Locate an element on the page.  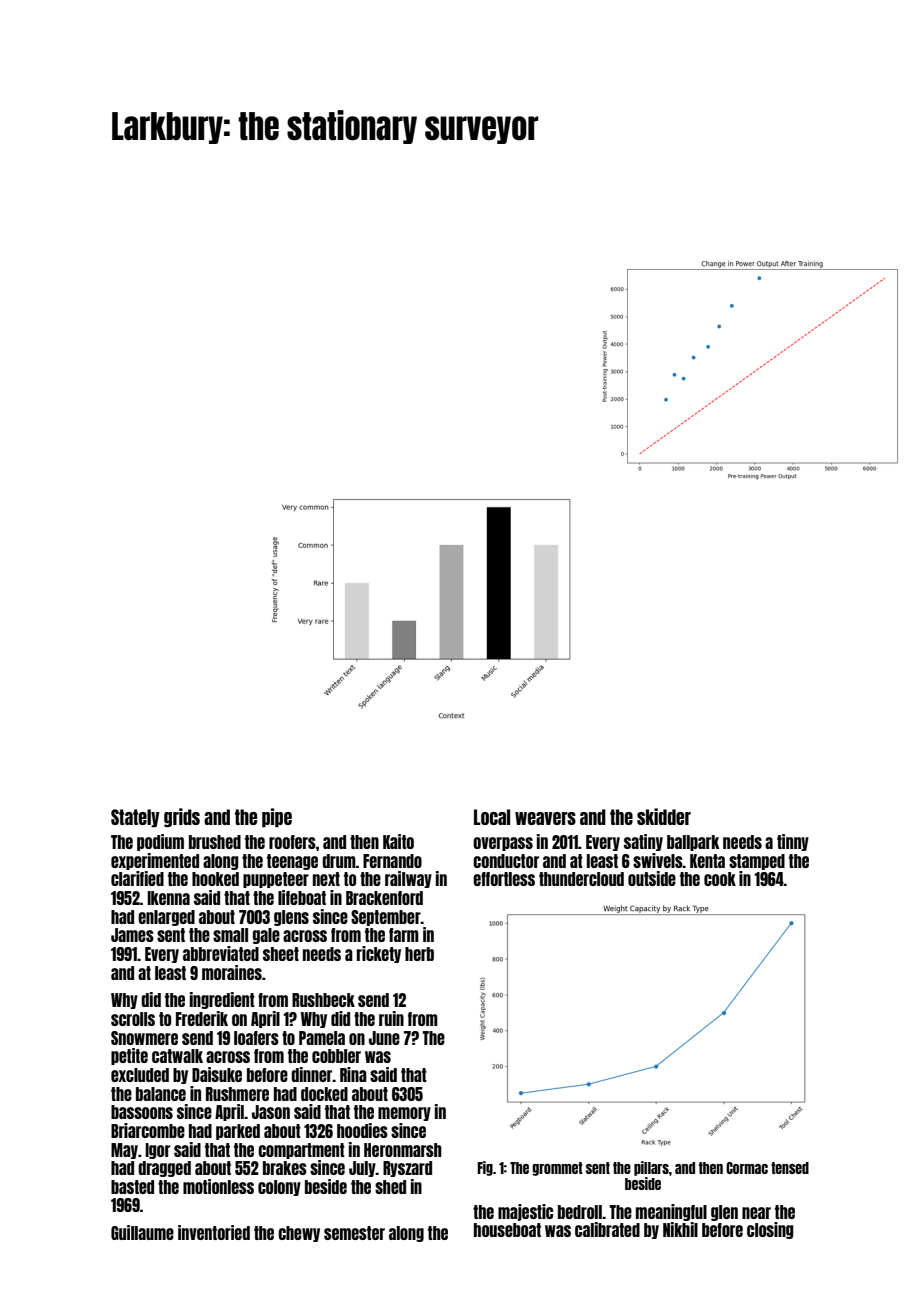
weavers is located at coordinates (545, 818).
